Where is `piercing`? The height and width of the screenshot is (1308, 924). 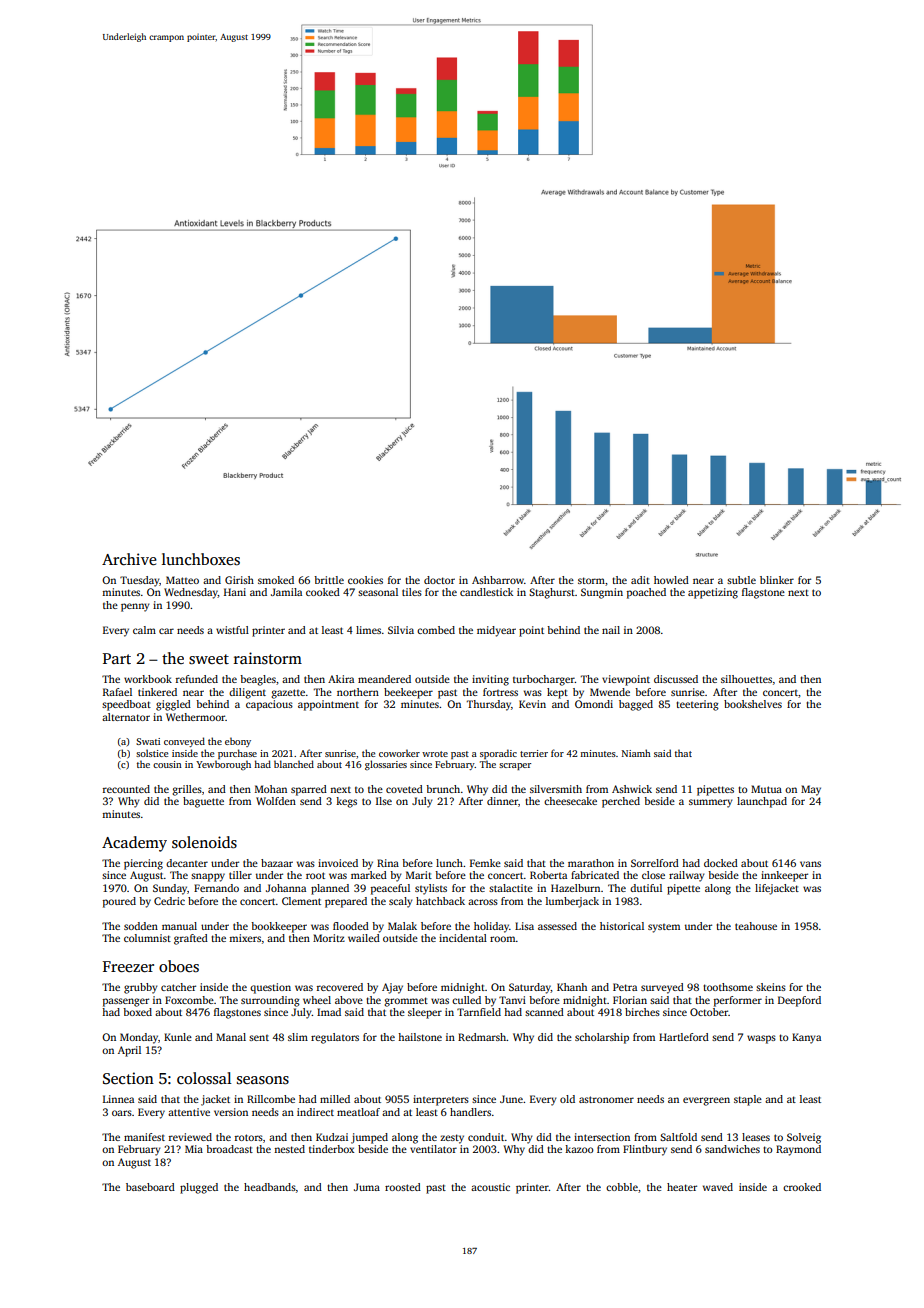 piercing is located at coordinates (143, 864).
